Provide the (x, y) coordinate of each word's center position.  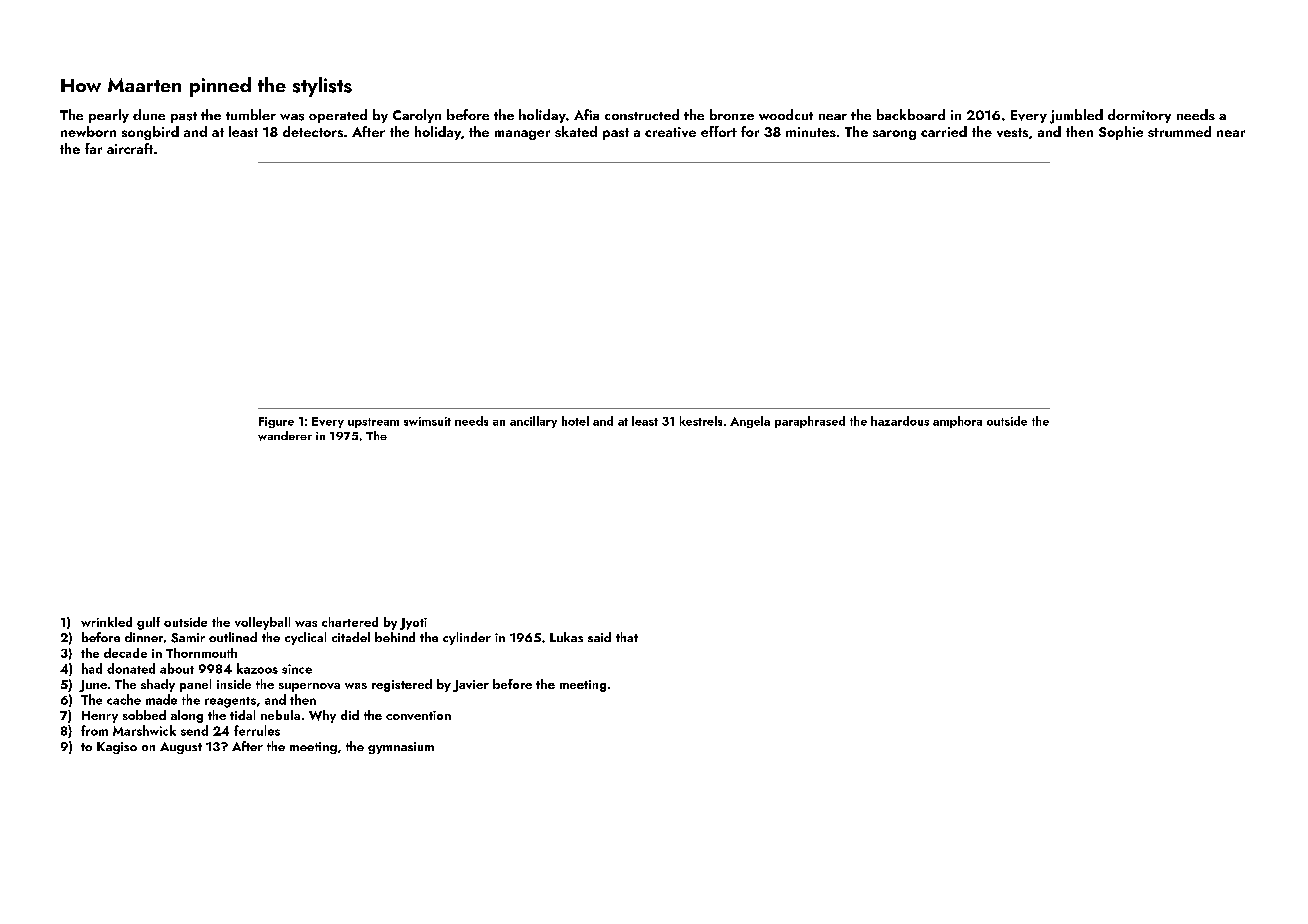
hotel (575, 421)
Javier (471, 686)
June (93, 686)
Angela (750, 422)
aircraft (130, 148)
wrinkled (106, 622)
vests (1012, 132)
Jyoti (413, 624)
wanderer (285, 436)
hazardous (900, 421)
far (93, 148)
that (627, 637)
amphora (957, 422)
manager (522, 135)
